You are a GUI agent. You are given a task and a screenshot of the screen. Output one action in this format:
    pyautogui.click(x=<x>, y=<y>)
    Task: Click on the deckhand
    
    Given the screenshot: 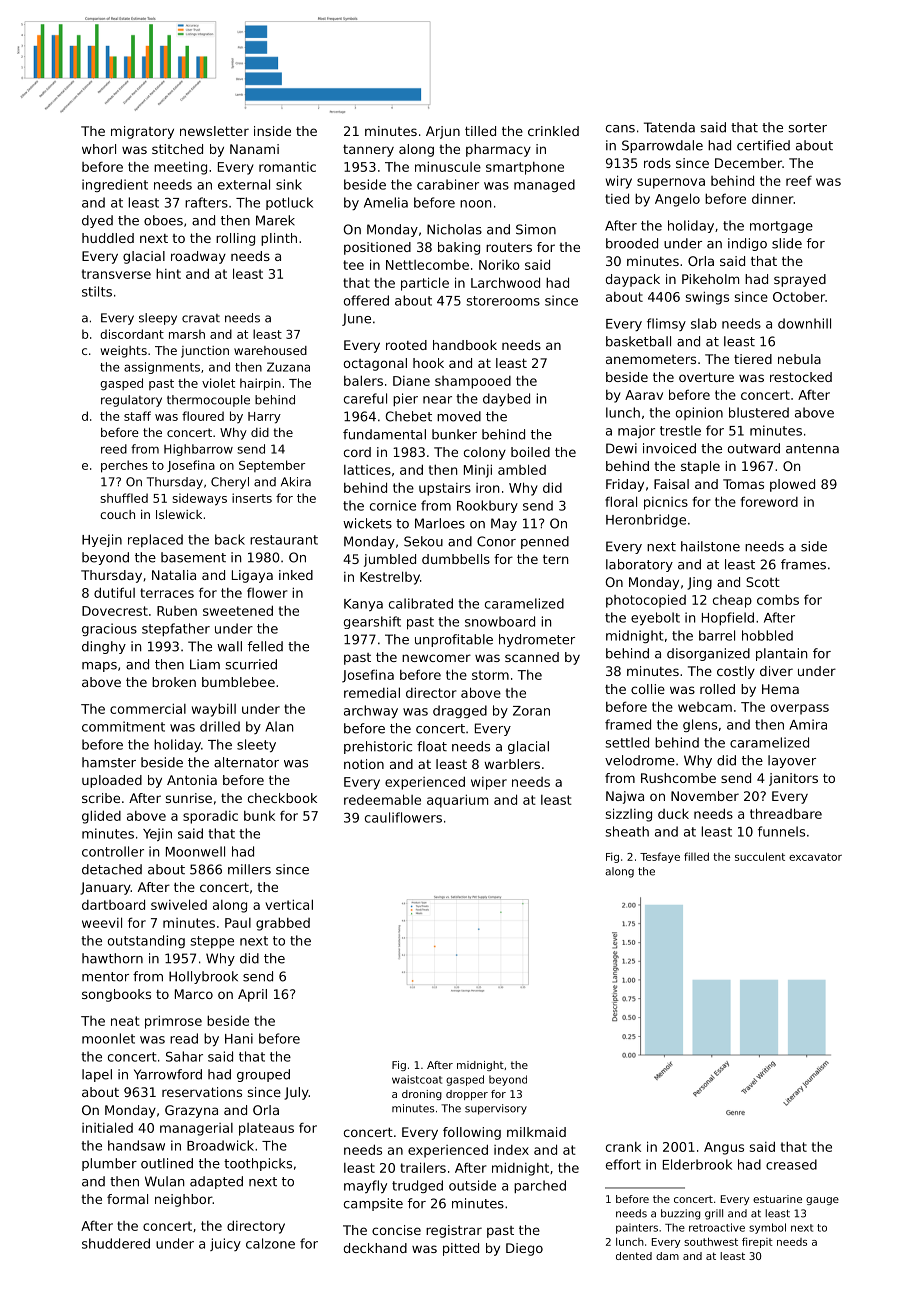 What is the action you would take?
    pyautogui.click(x=375, y=1248)
